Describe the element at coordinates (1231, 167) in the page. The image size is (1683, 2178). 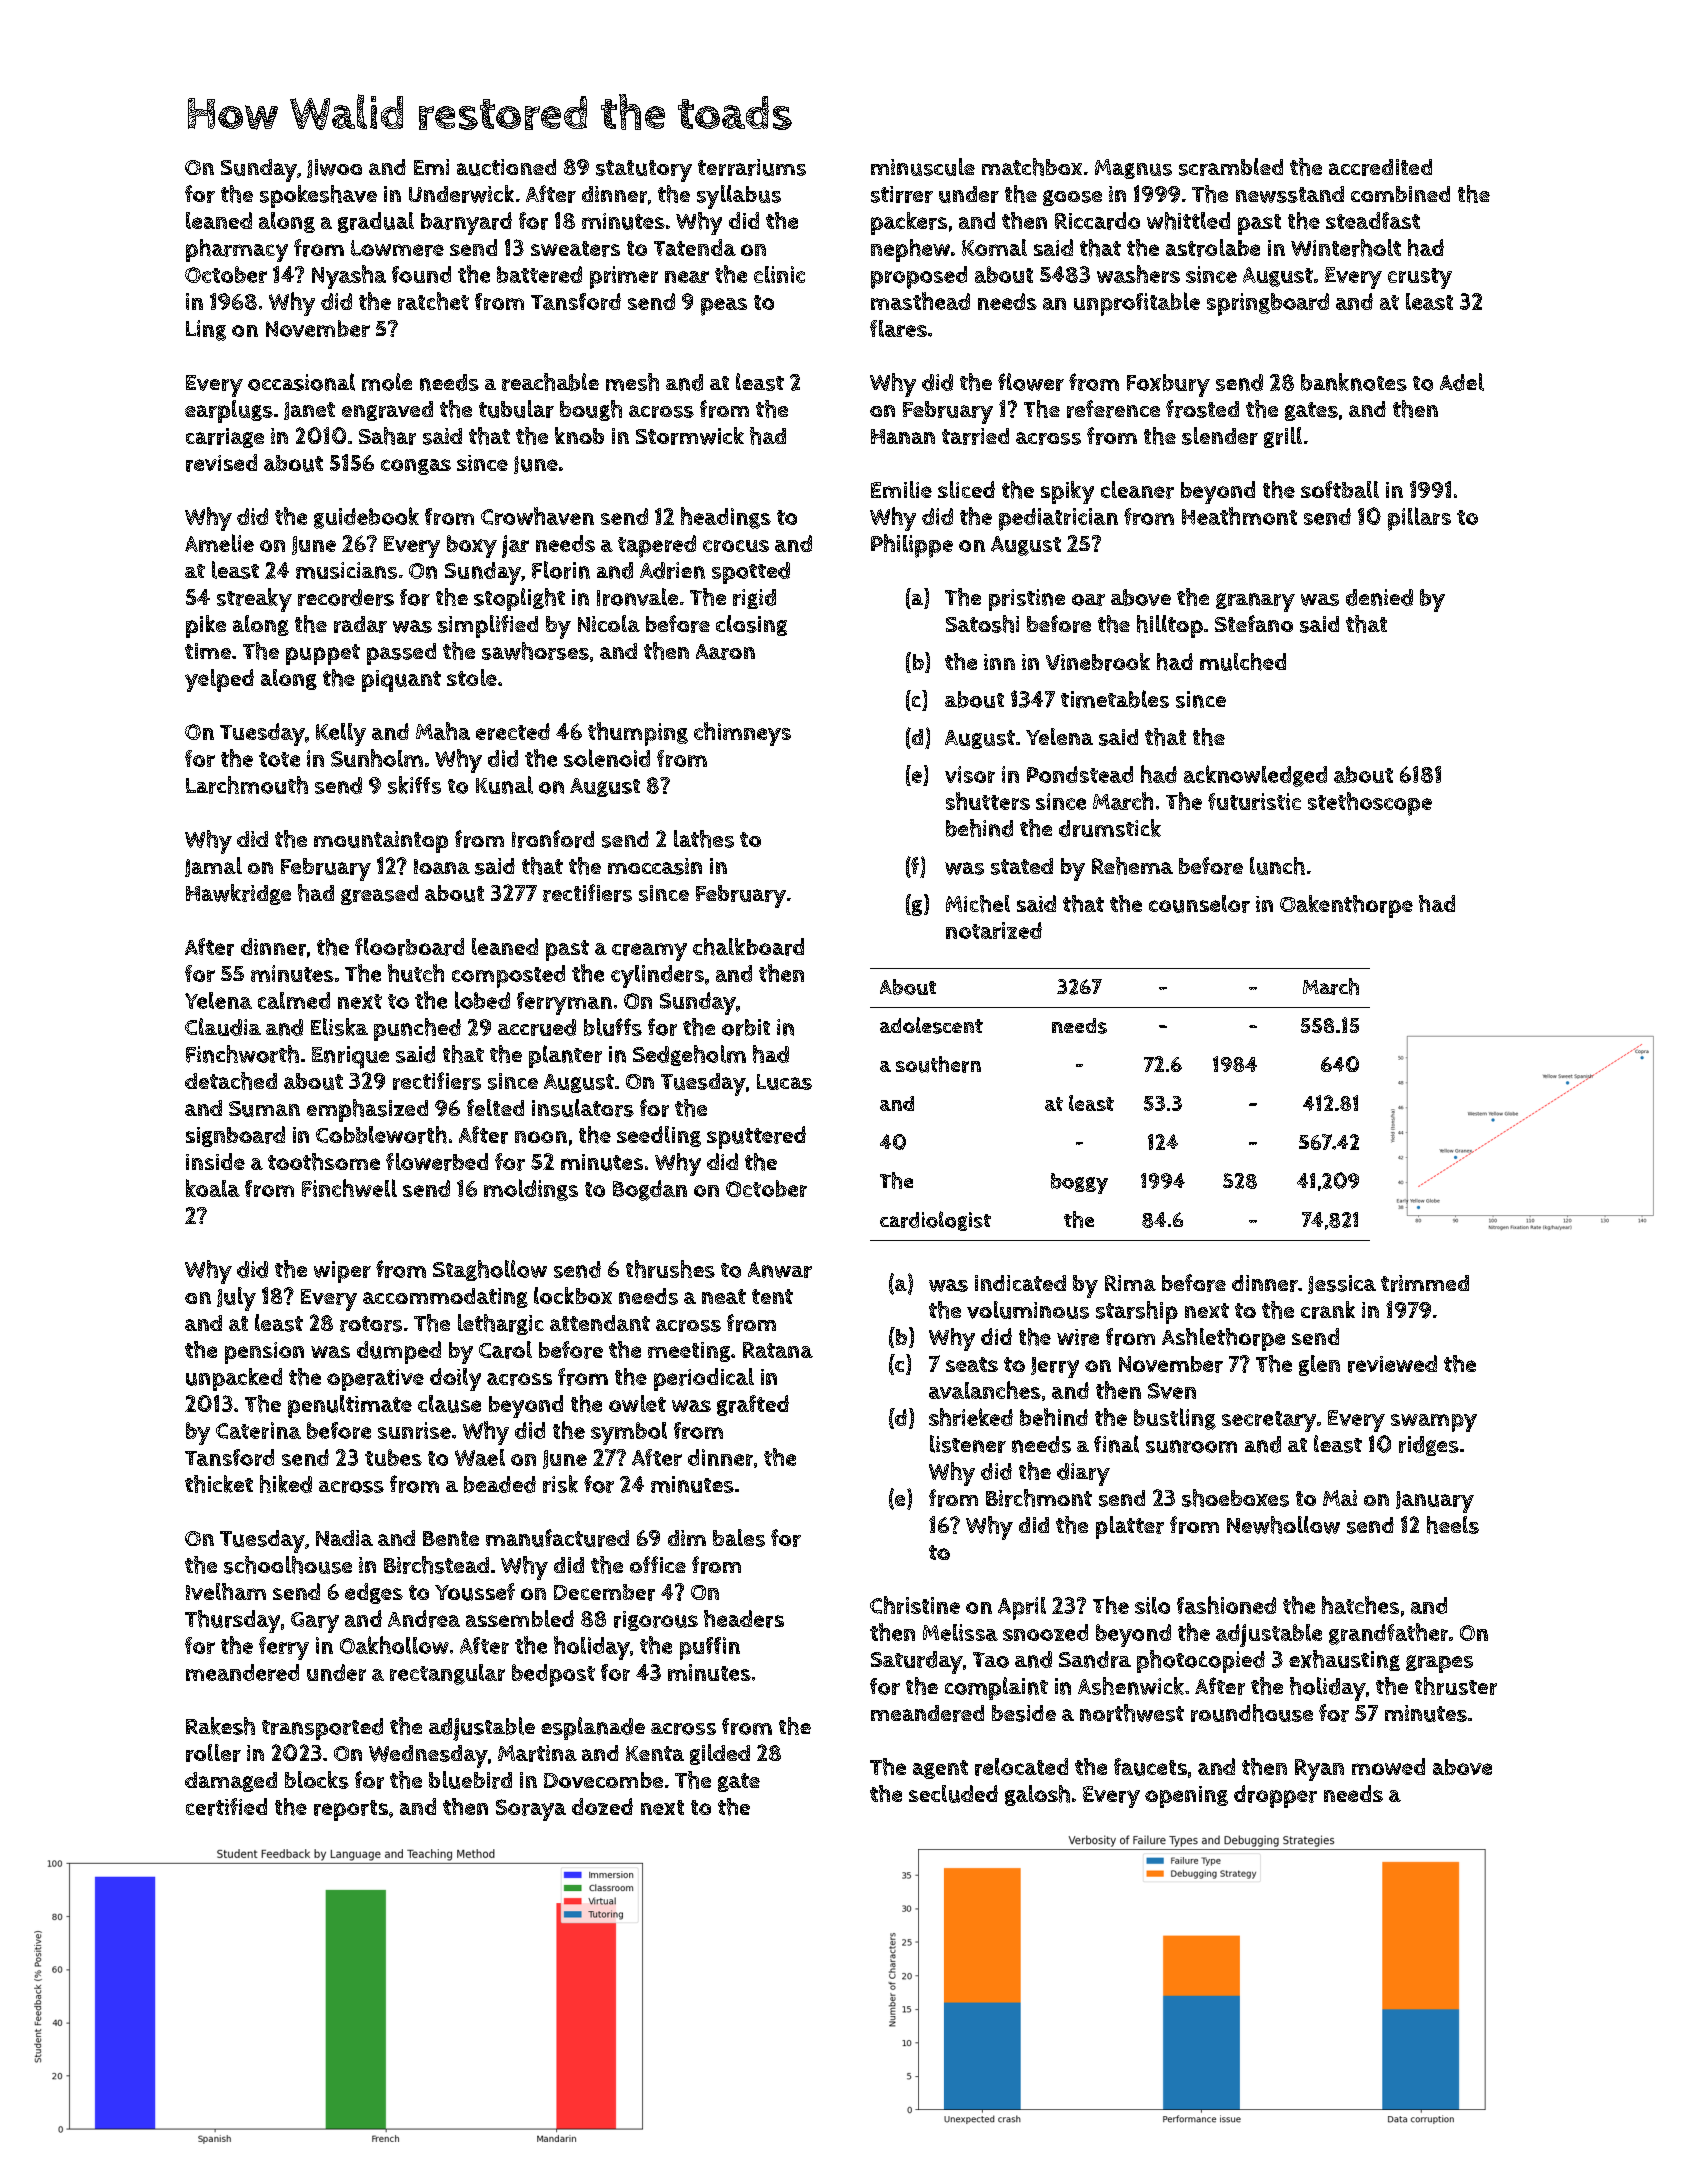
I see `scrambled` at that location.
